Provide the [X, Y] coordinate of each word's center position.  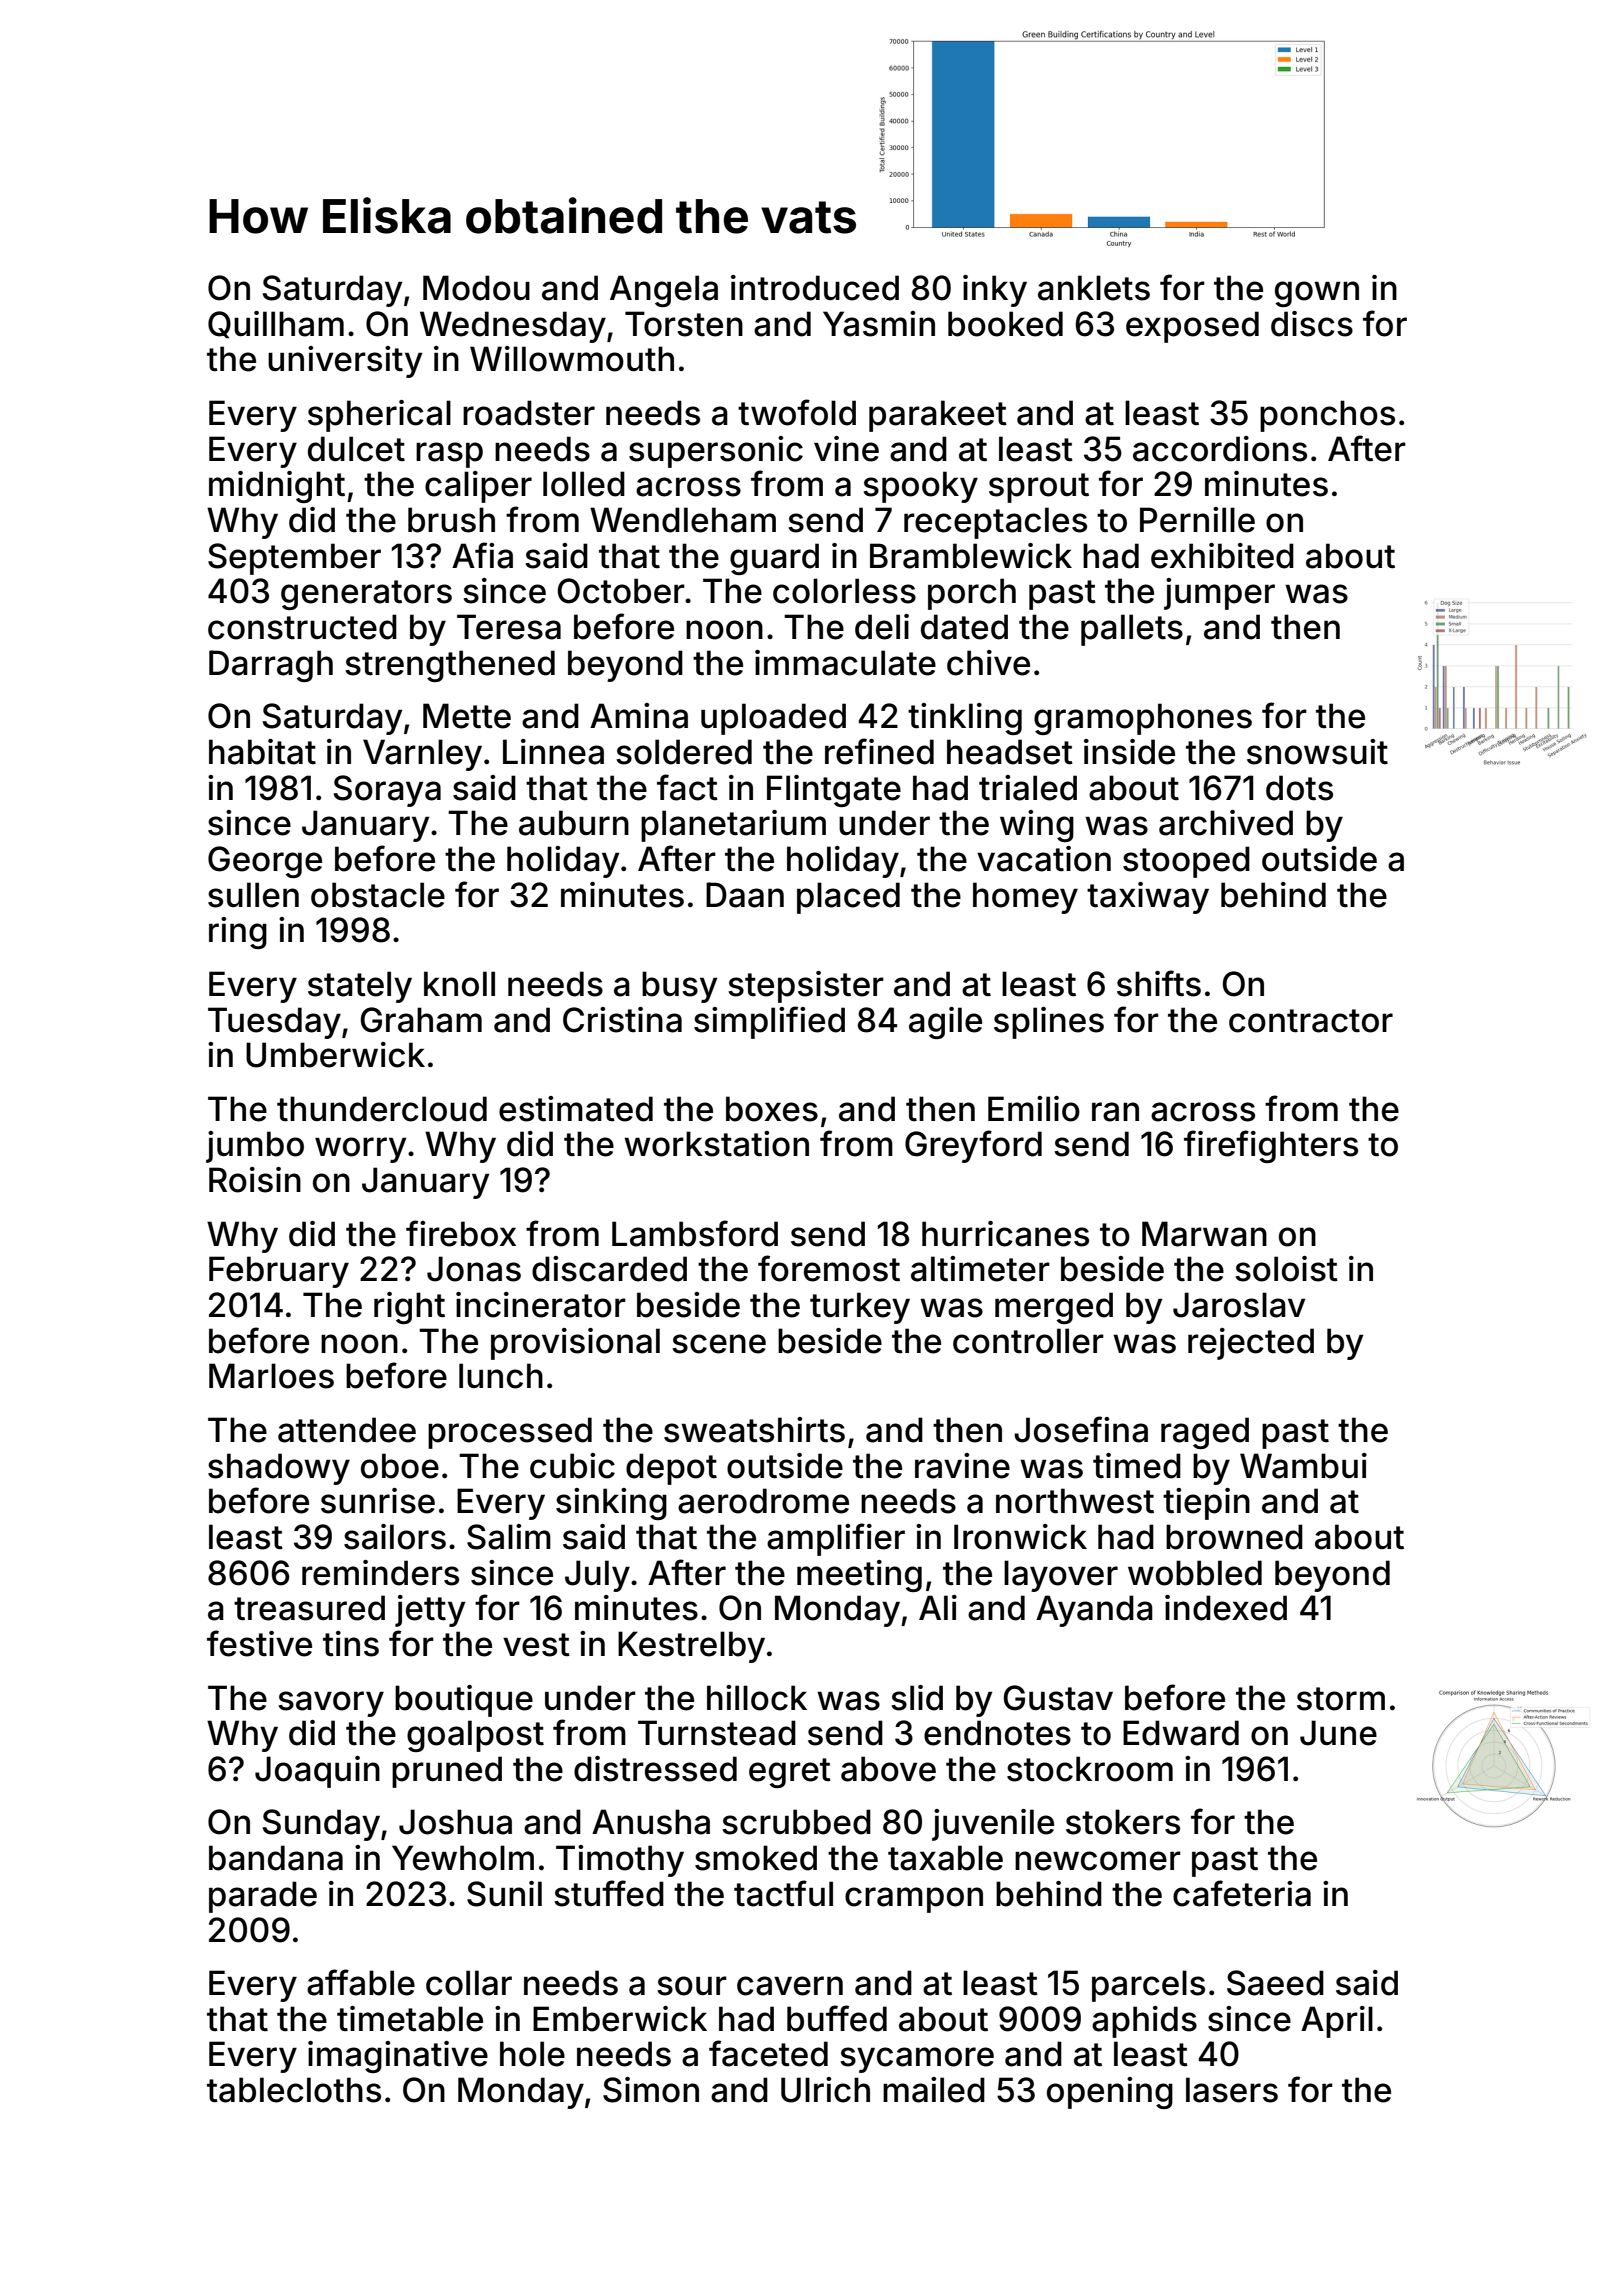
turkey [860, 1308]
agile [945, 1023]
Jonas [474, 1269]
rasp [449, 455]
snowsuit [1317, 752]
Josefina [1081, 1429]
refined [879, 751]
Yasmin [879, 324]
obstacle [378, 895]
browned [1234, 1537]
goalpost [475, 1736]
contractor [1311, 1021]
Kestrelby [691, 1647]
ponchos [1327, 416]
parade [263, 1897]
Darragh [271, 666]
